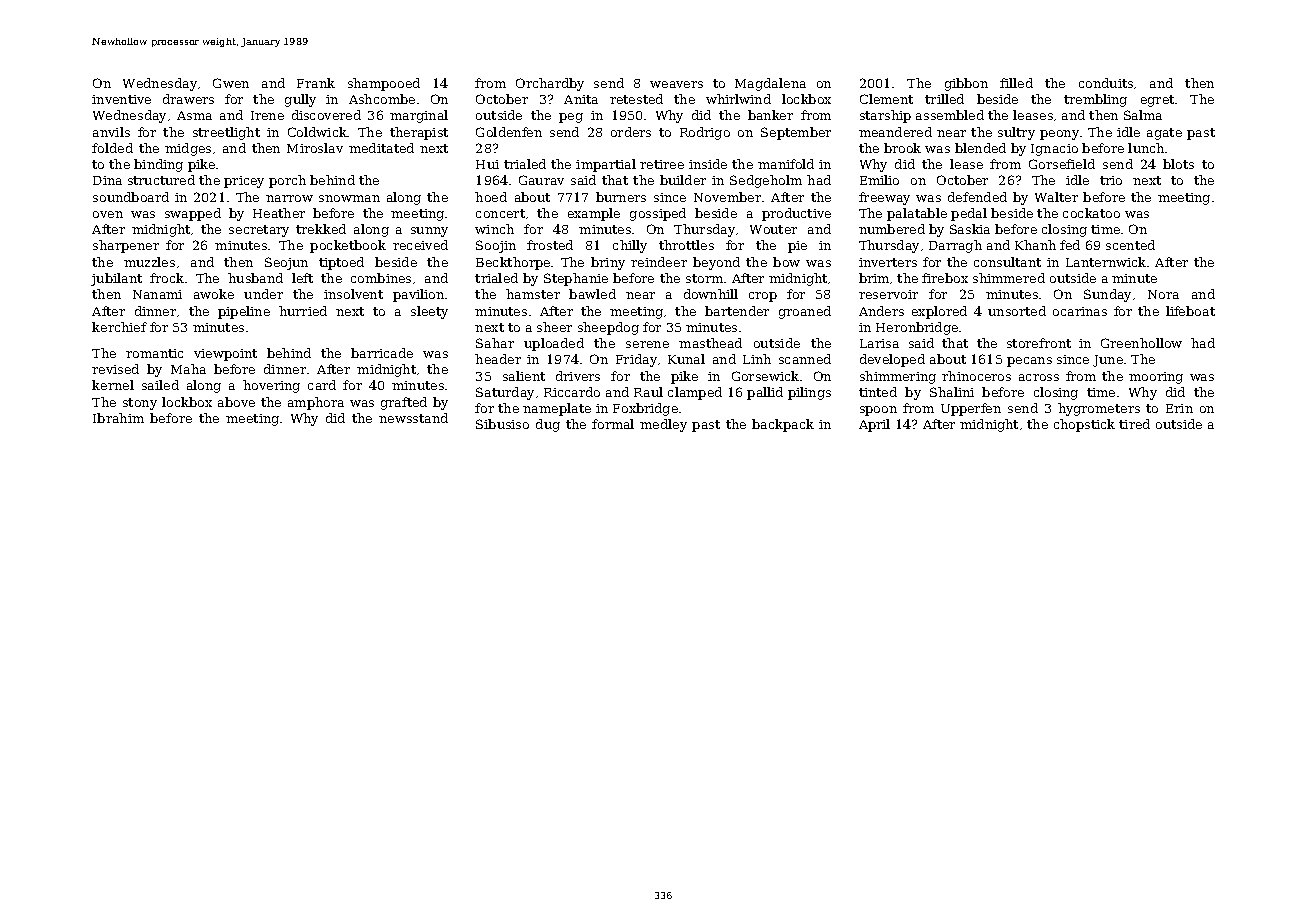 This screenshot has width=1308, height=924. What do you see at coordinates (917, 328) in the screenshot?
I see `Heronbridge` at bounding box center [917, 328].
